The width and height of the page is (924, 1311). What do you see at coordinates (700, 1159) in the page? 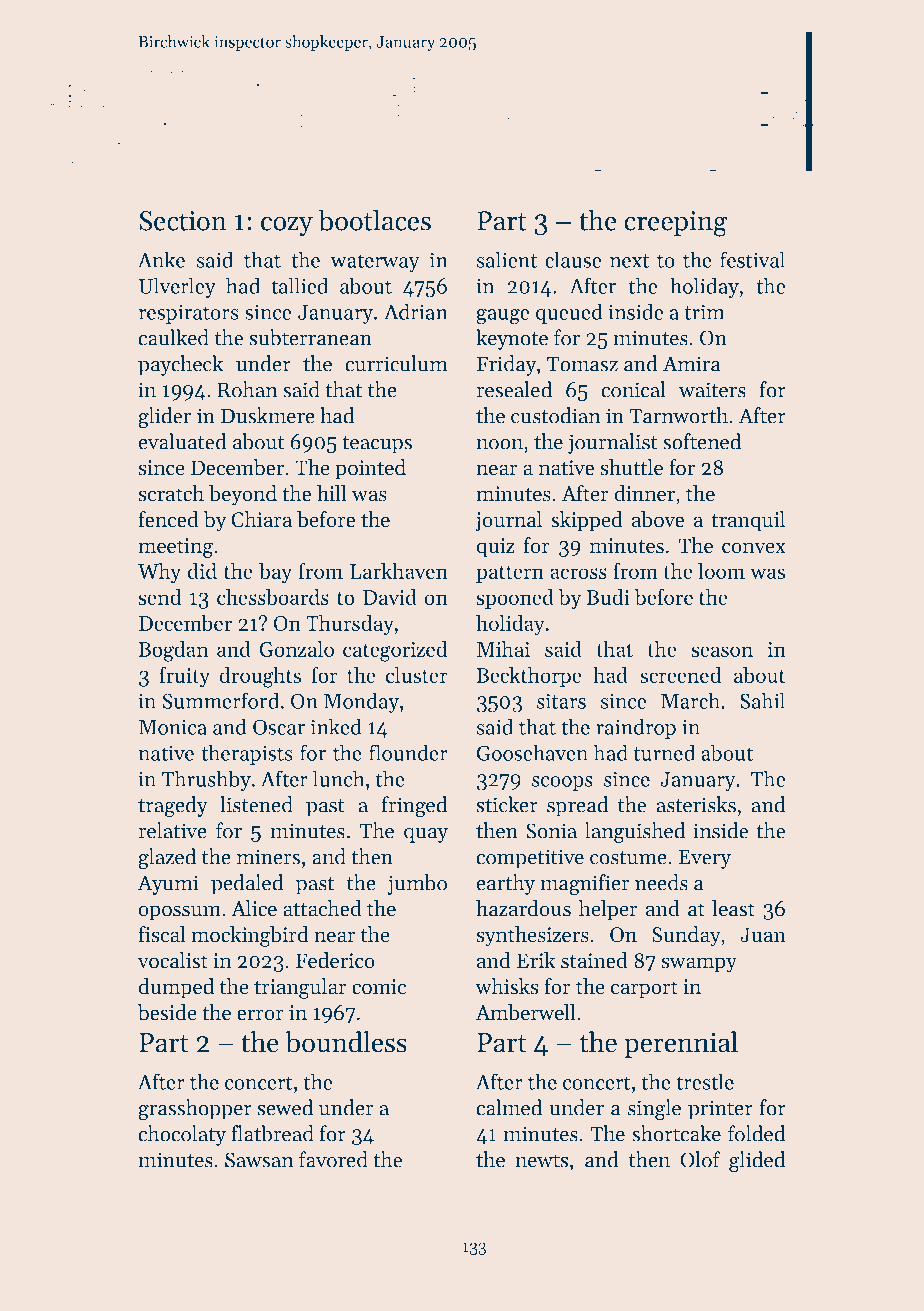
I see `Olof` at bounding box center [700, 1159].
